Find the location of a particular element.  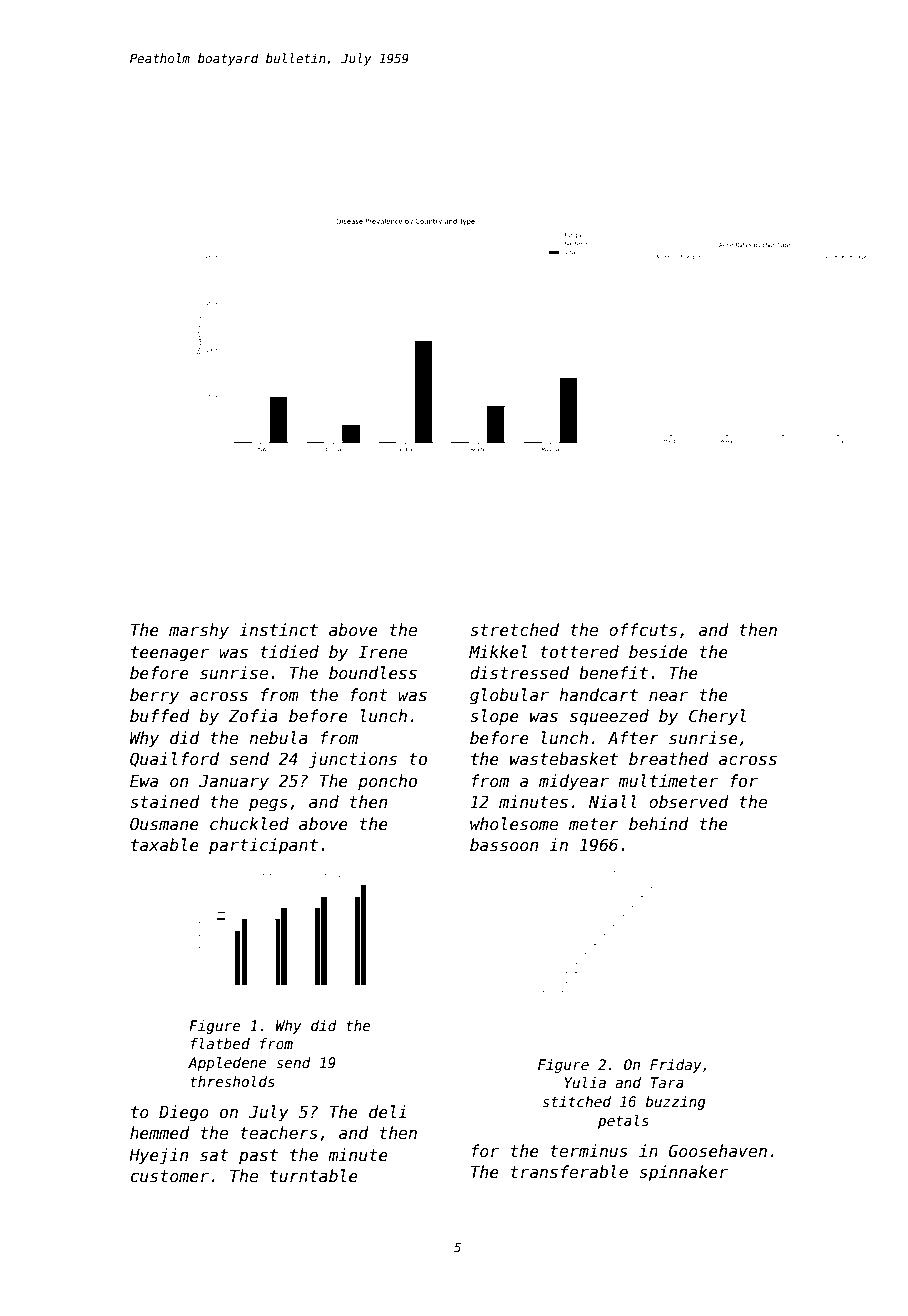

taxable is located at coordinates (165, 845).
